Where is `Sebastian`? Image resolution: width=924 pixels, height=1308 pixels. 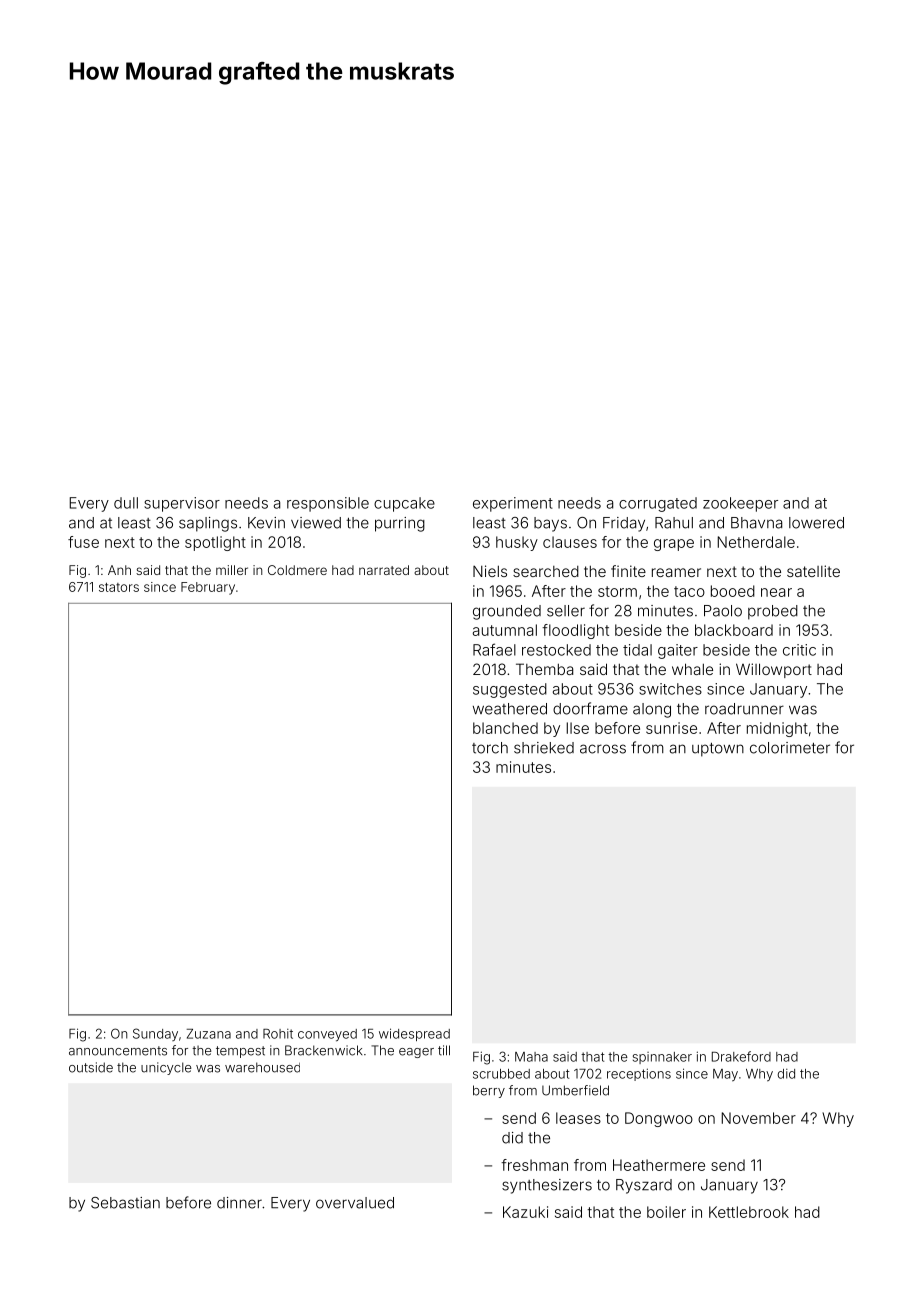 Sebastian is located at coordinates (125, 1203).
